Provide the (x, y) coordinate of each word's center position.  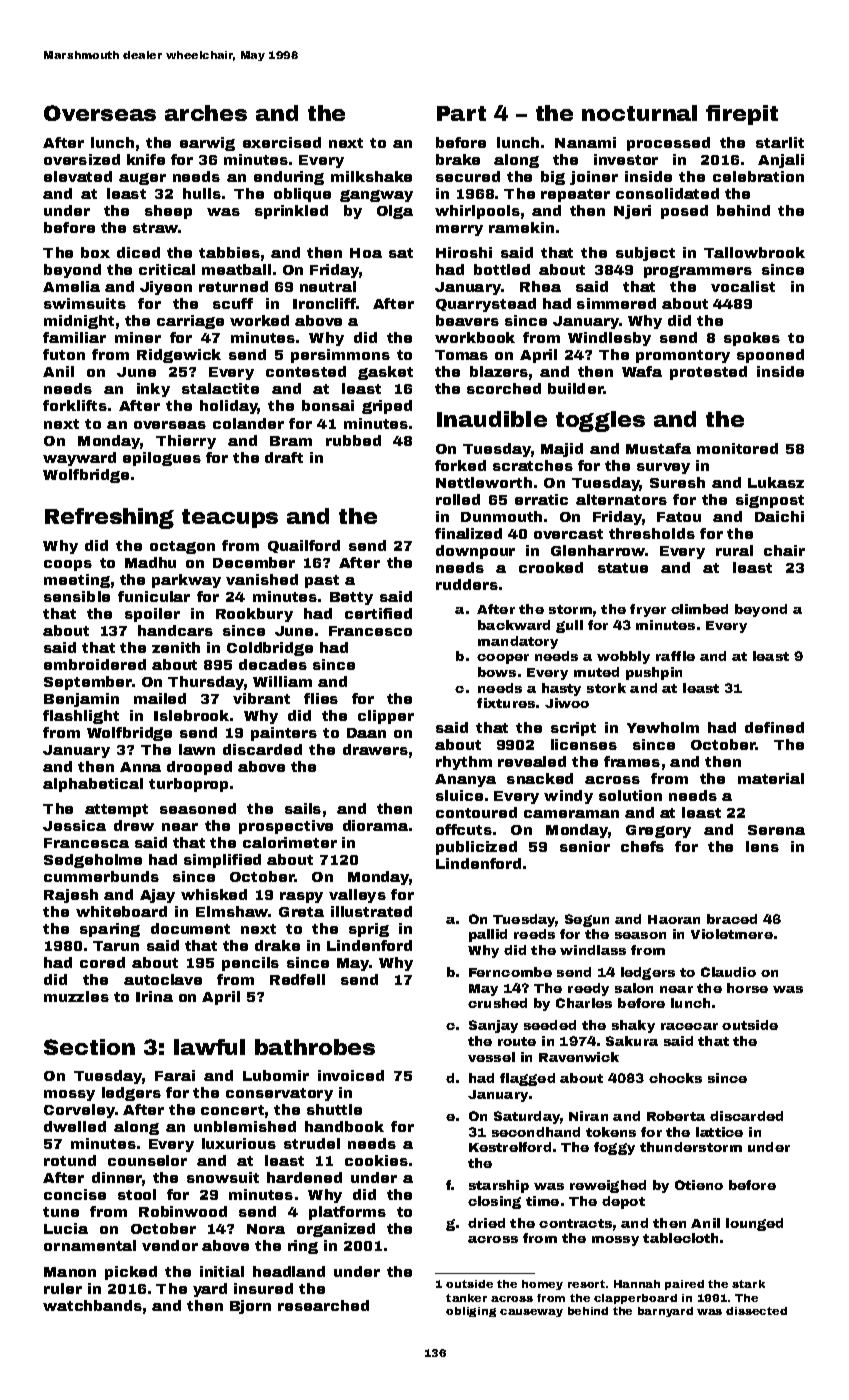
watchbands (92, 1305)
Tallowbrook (754, 252)
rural (734, 550)
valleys (357, 896)
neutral (328, 286)
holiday (229, 407)
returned (233, 286)
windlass (593, 950)
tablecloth (680, 1238)
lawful (209, 1047)
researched (323, 1305)
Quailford (304, 546)
